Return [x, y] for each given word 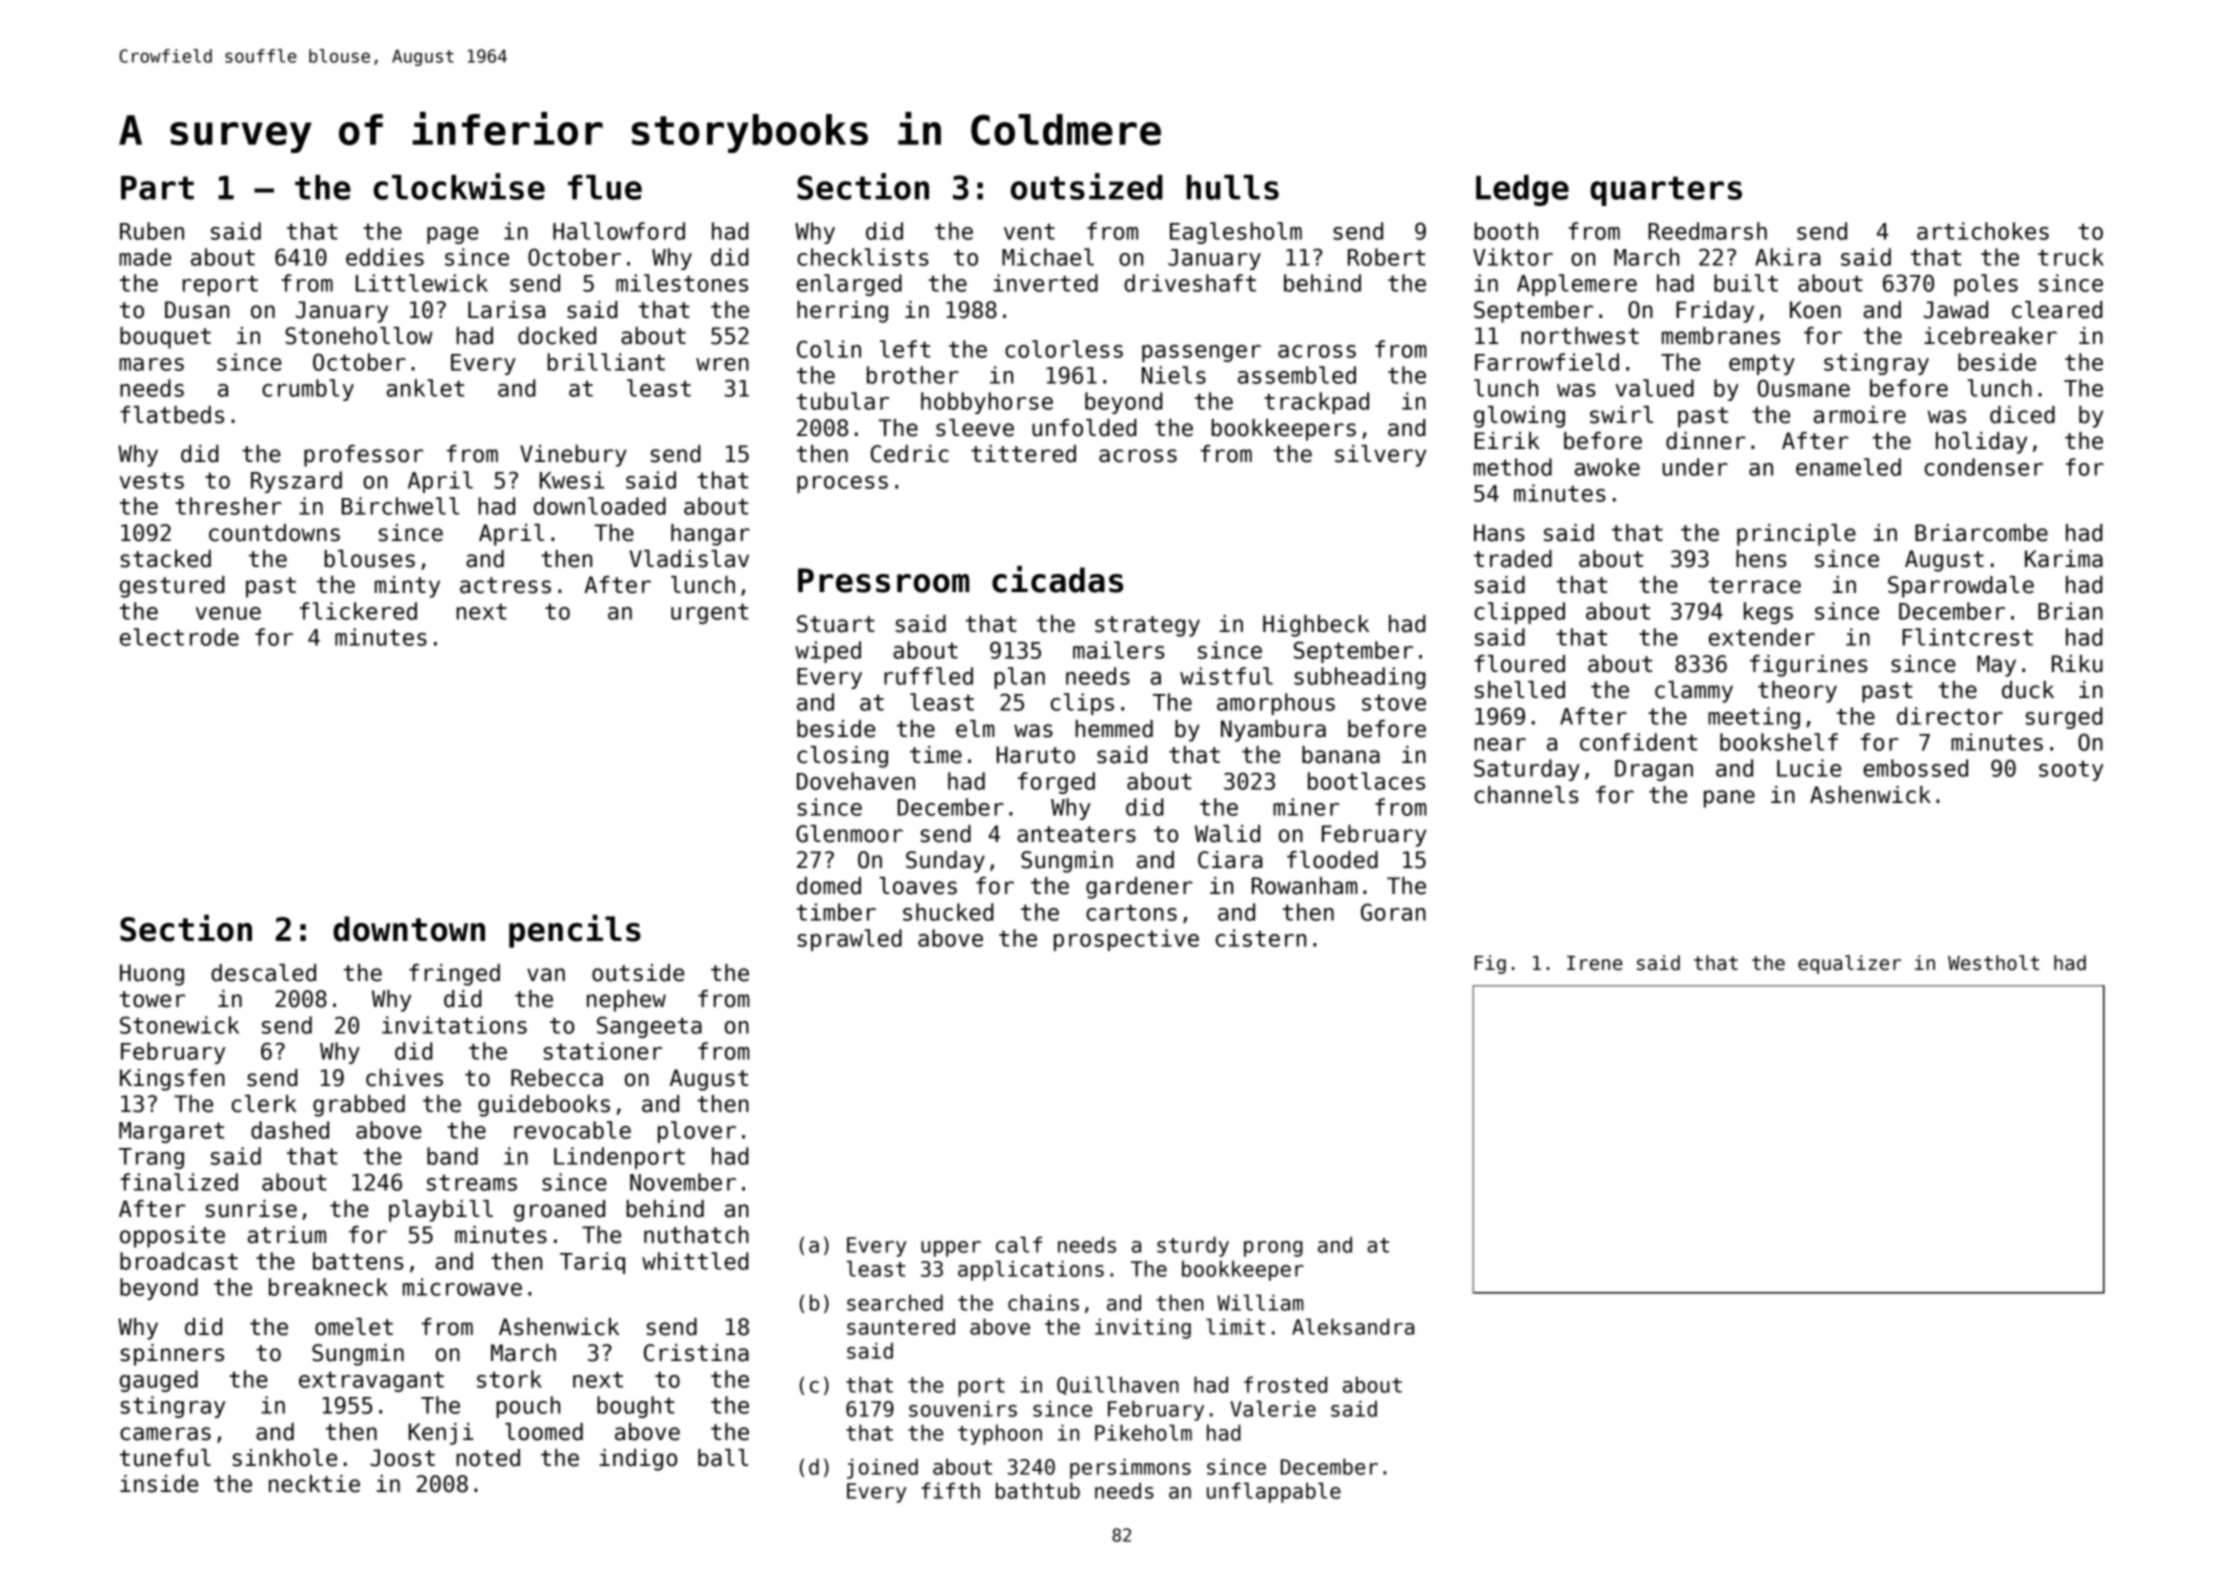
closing [842, 757]
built [1746, 283]
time [936, 755]
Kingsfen [172, 1080]
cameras [165, 1434]
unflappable [1274, 1492]
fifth [950, 1490]
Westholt [1993, 963]
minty [407, 587]
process [842, 484]
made [145, 257]
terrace [1755, 585]
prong [1273, 1249]
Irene [1595, 963]
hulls [1233, 187]
